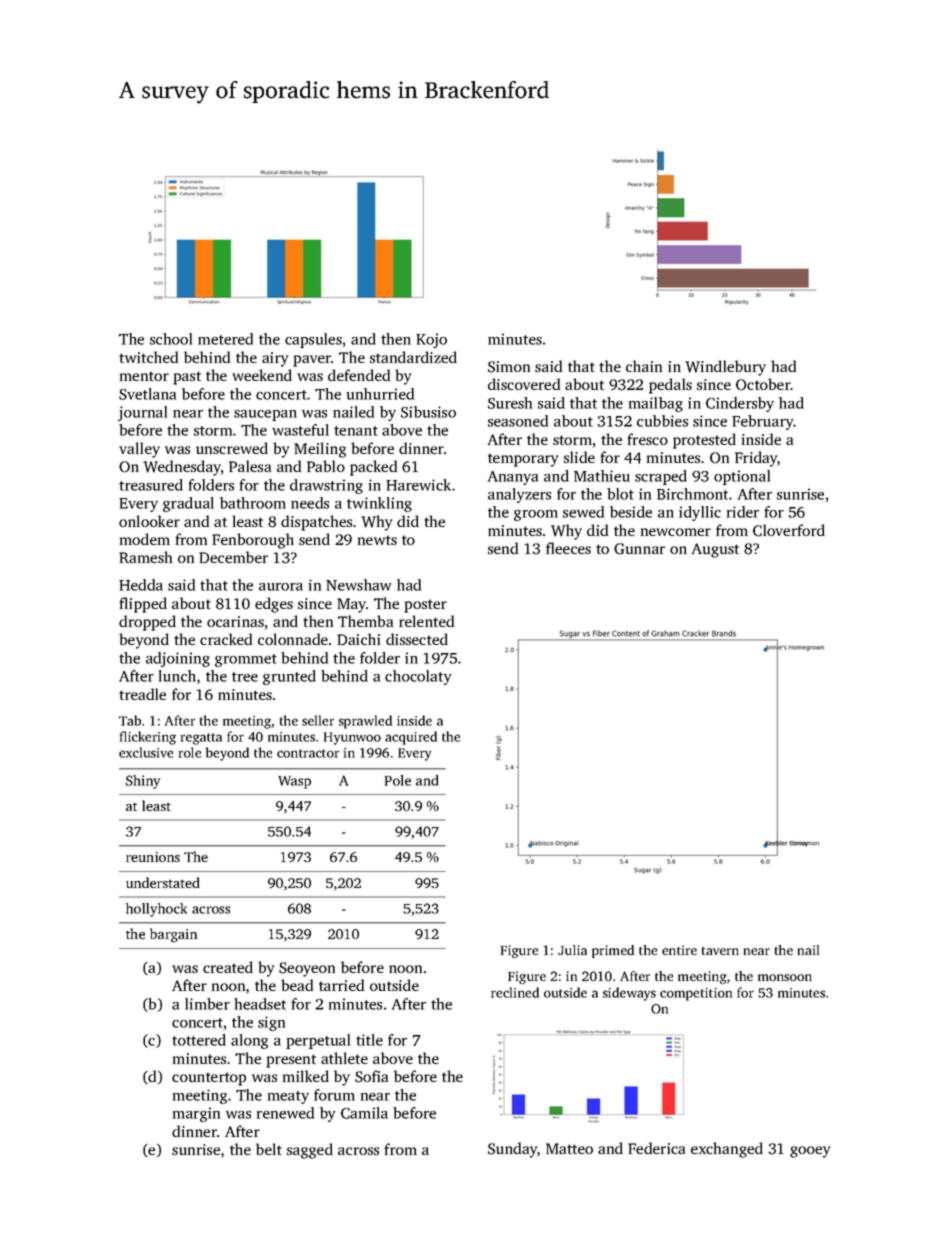 The height and width of the image is (1233, 952). Describe the element at coordinates (725, 368) in the image. I see `Windlebury` at that location.
